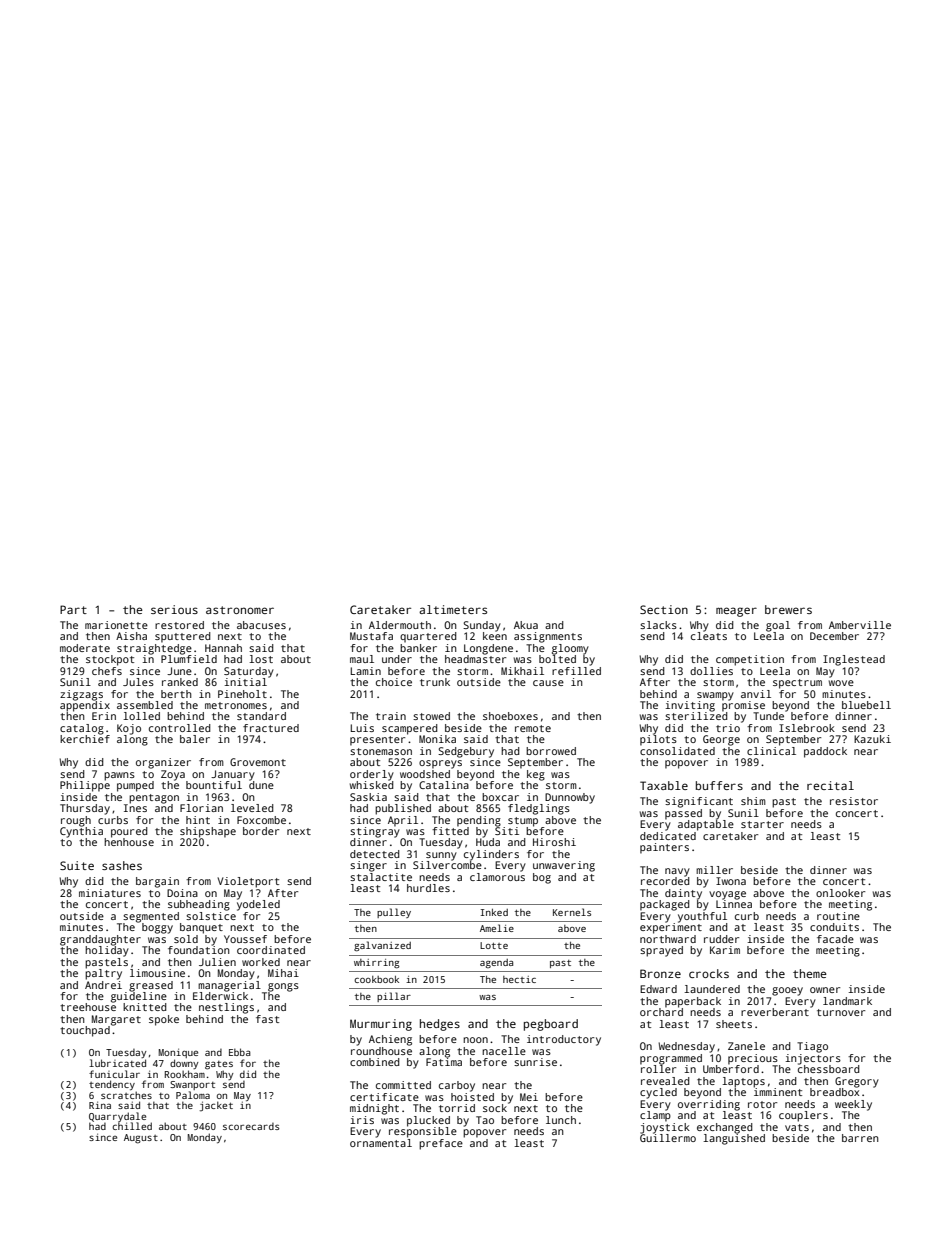 This screenshot has width=952, height=1233. What do you see at coordinates (85, 648) in the screenshot?
I see `moderate` at bounding box center [85, 648].
